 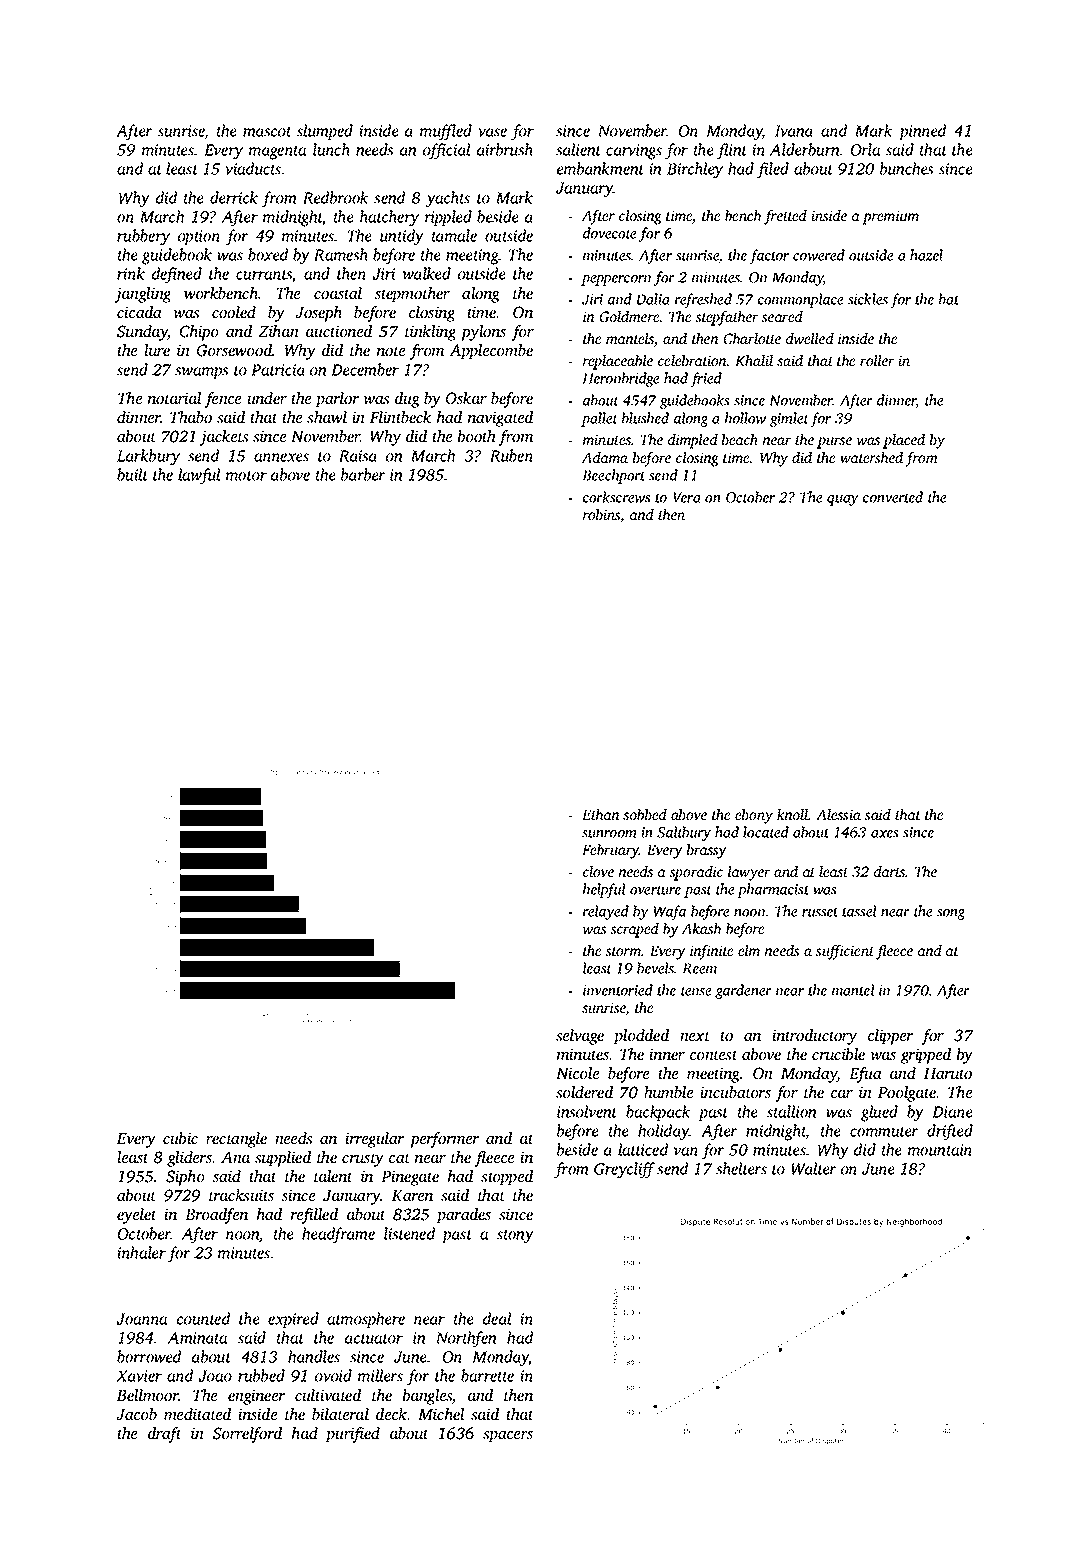 What do you see at coordinates (199, 476) in the image?
I see `lawful` at bounding box center [199, 476].
